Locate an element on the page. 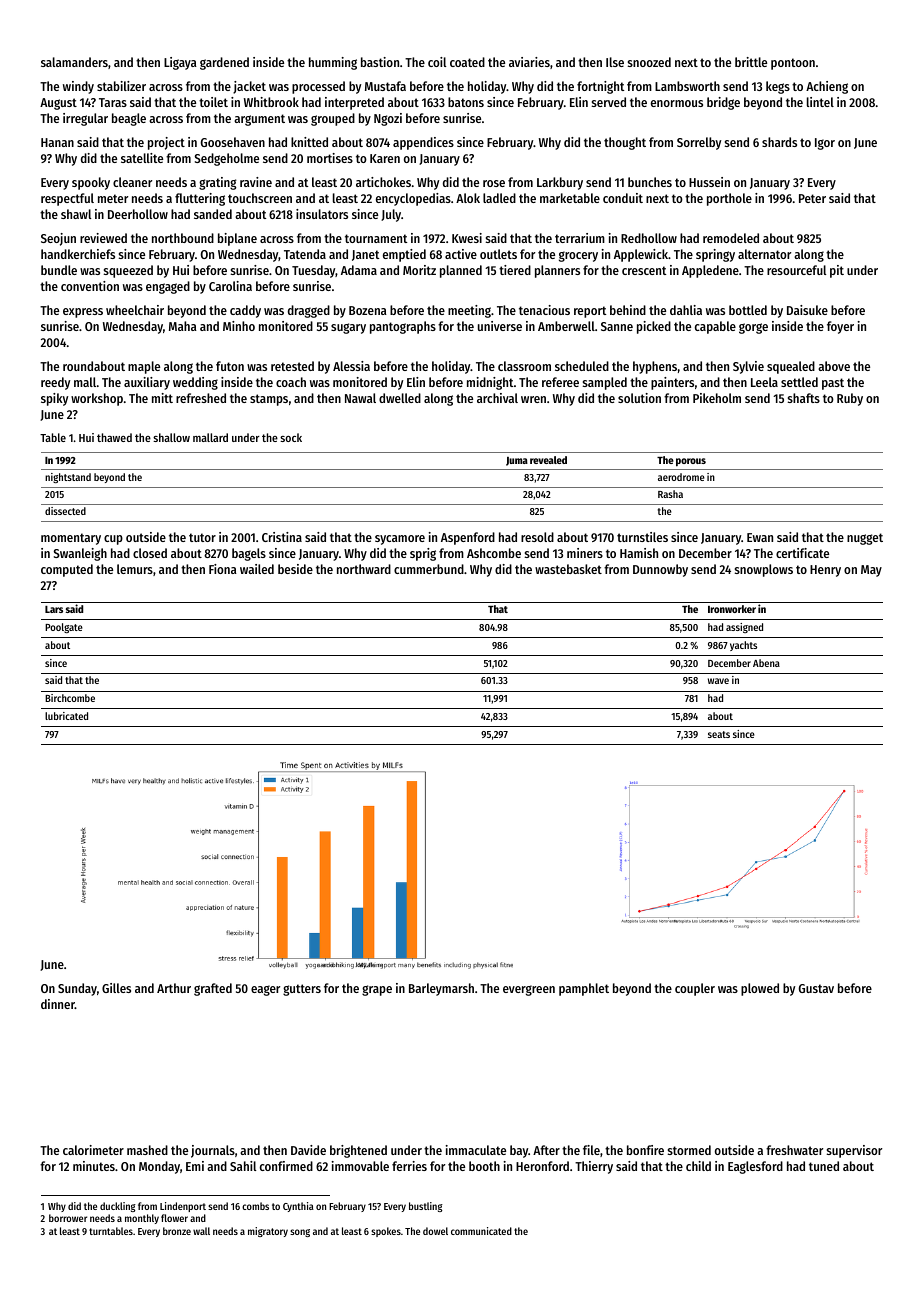 The width and height of the document is (924, 1308). dinner is located at coordinates (58, 1004).
